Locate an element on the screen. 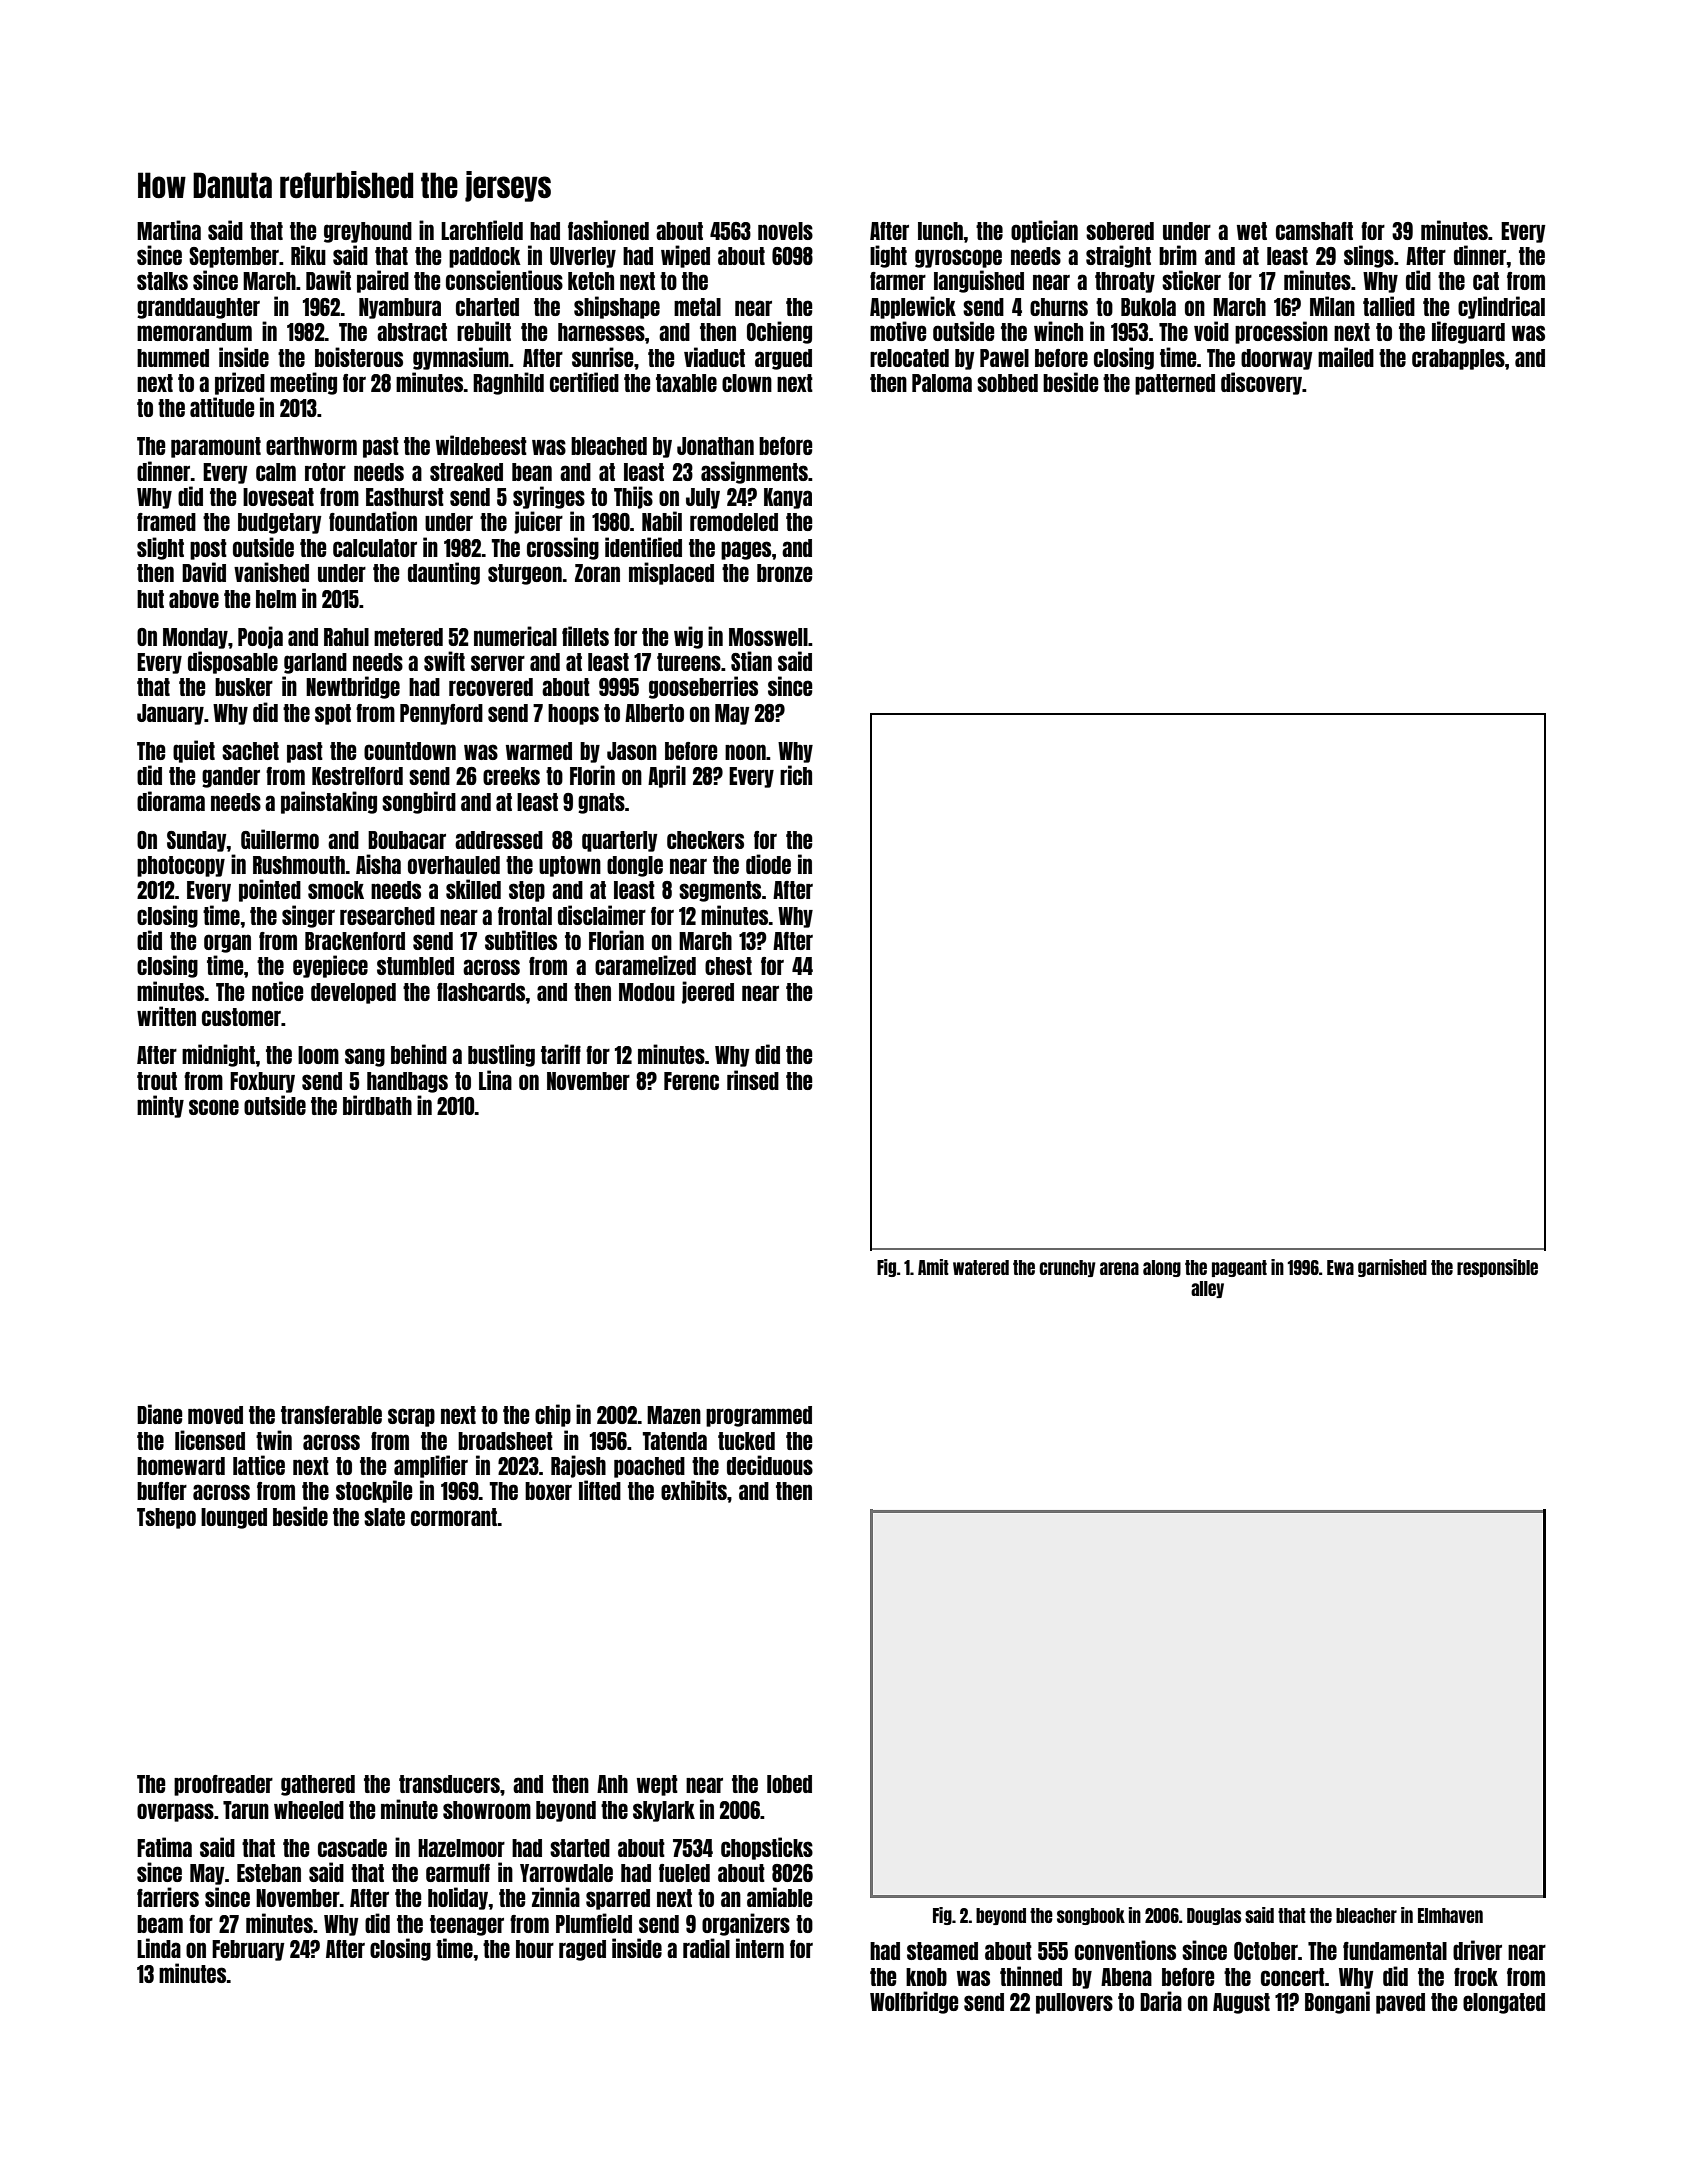 Image resolution: width=1683 pixels, height=2178 pixels. wiped is located at coordinates (685, 256).
